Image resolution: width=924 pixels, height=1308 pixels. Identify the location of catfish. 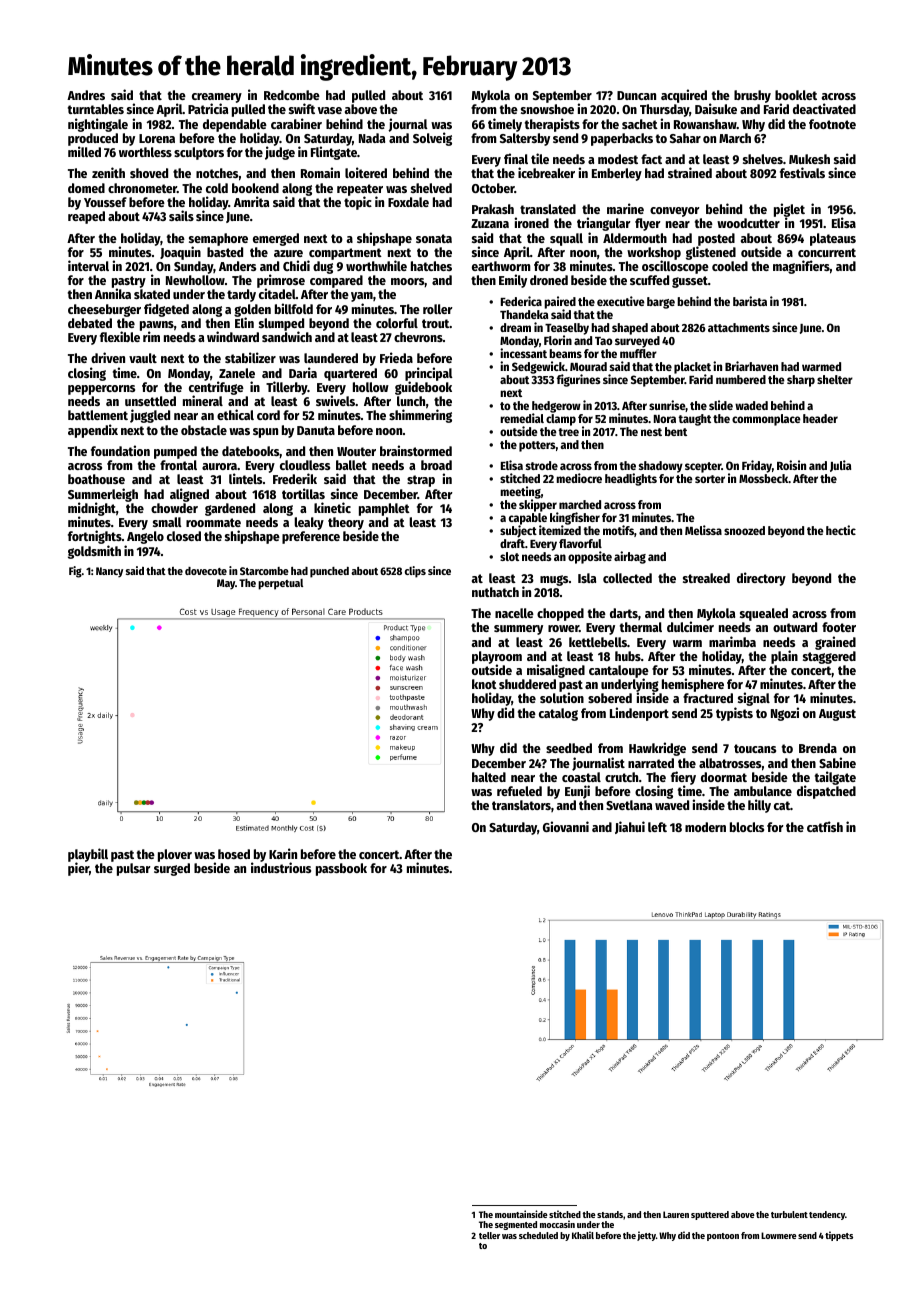
(825, 826).
